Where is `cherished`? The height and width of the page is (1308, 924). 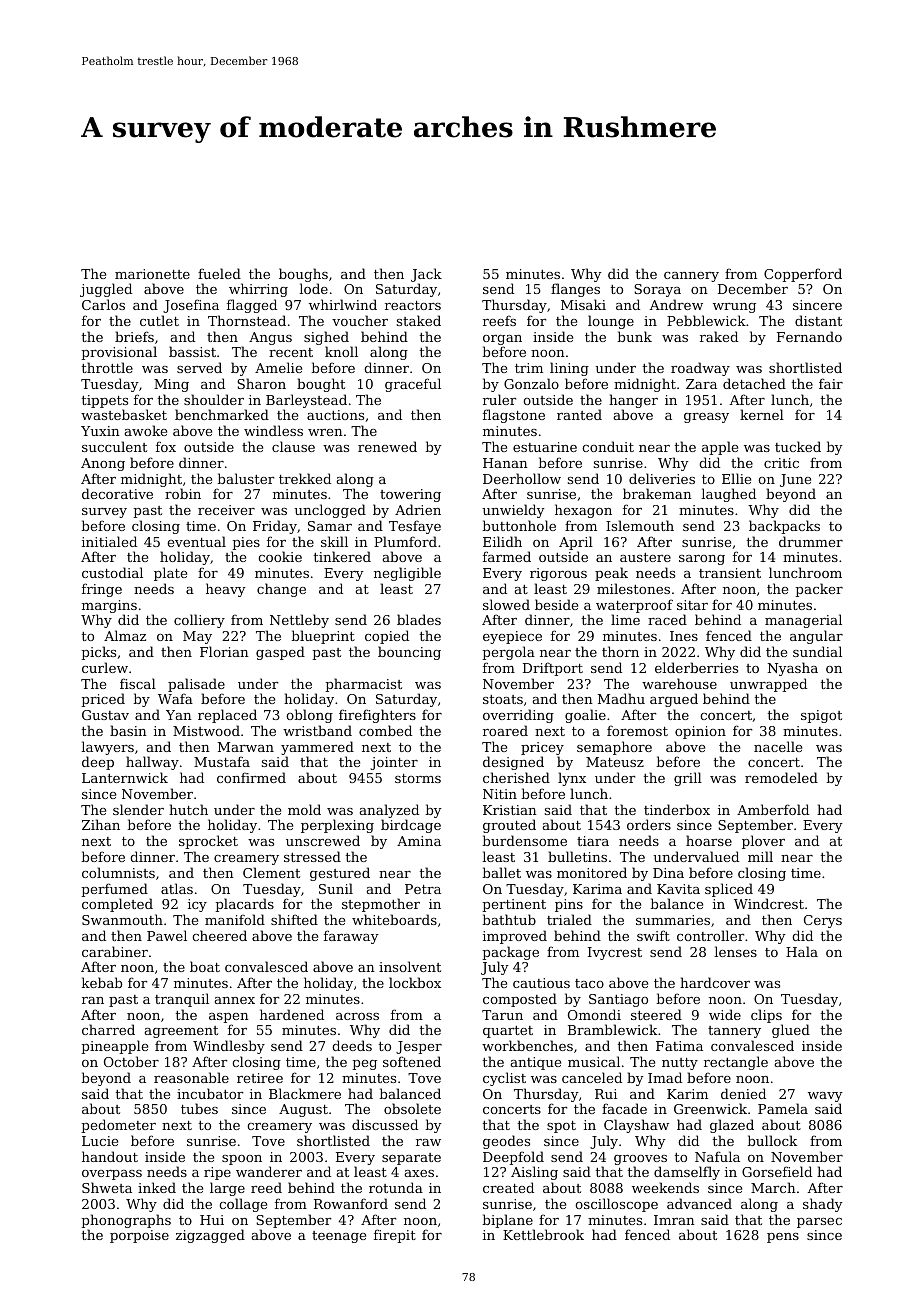 cherished is located at coordinates (516, 777).
